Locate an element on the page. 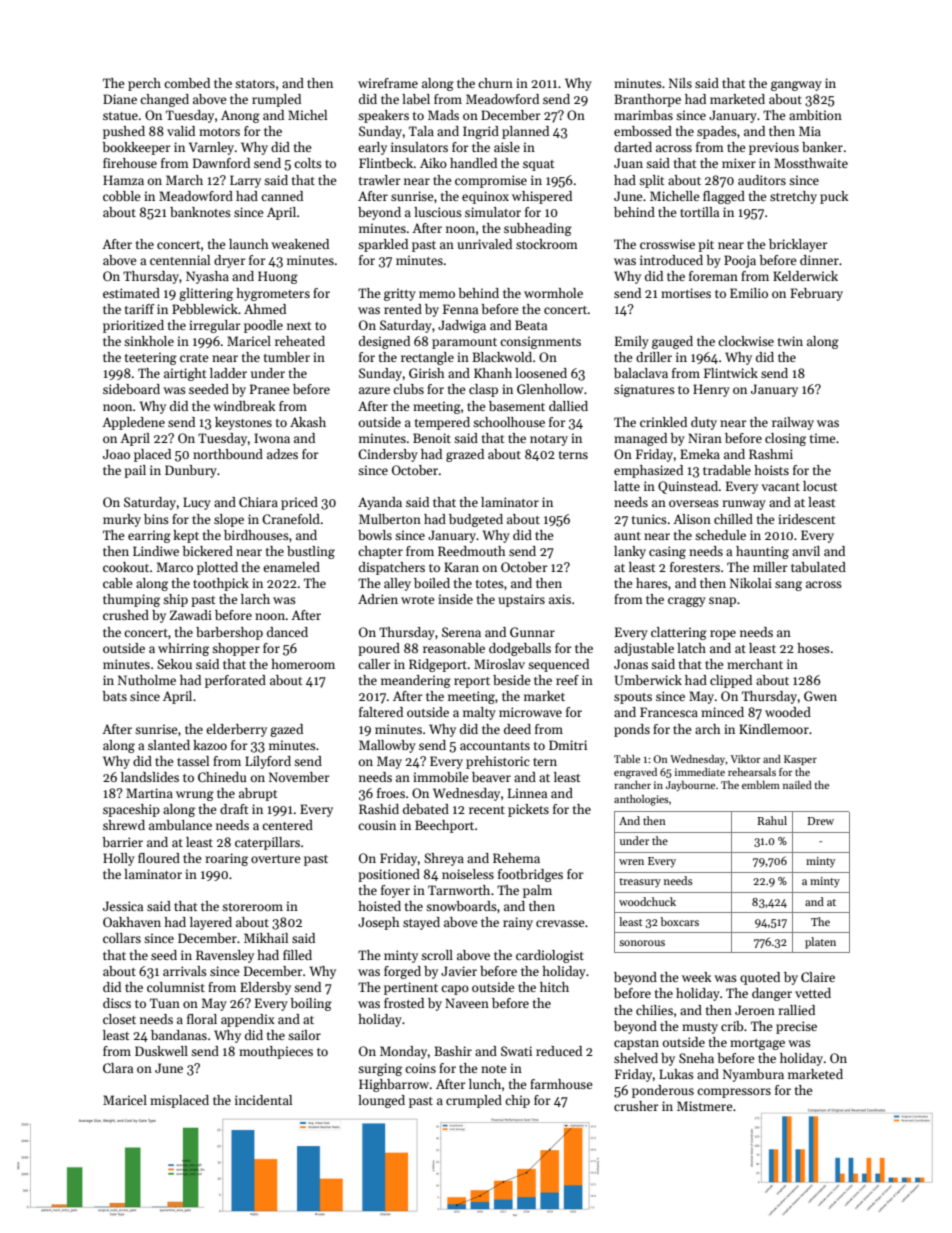 Image resolution: width=952 pixels, height=1233 pixels. nailed is located at coordinates (797, 785).
